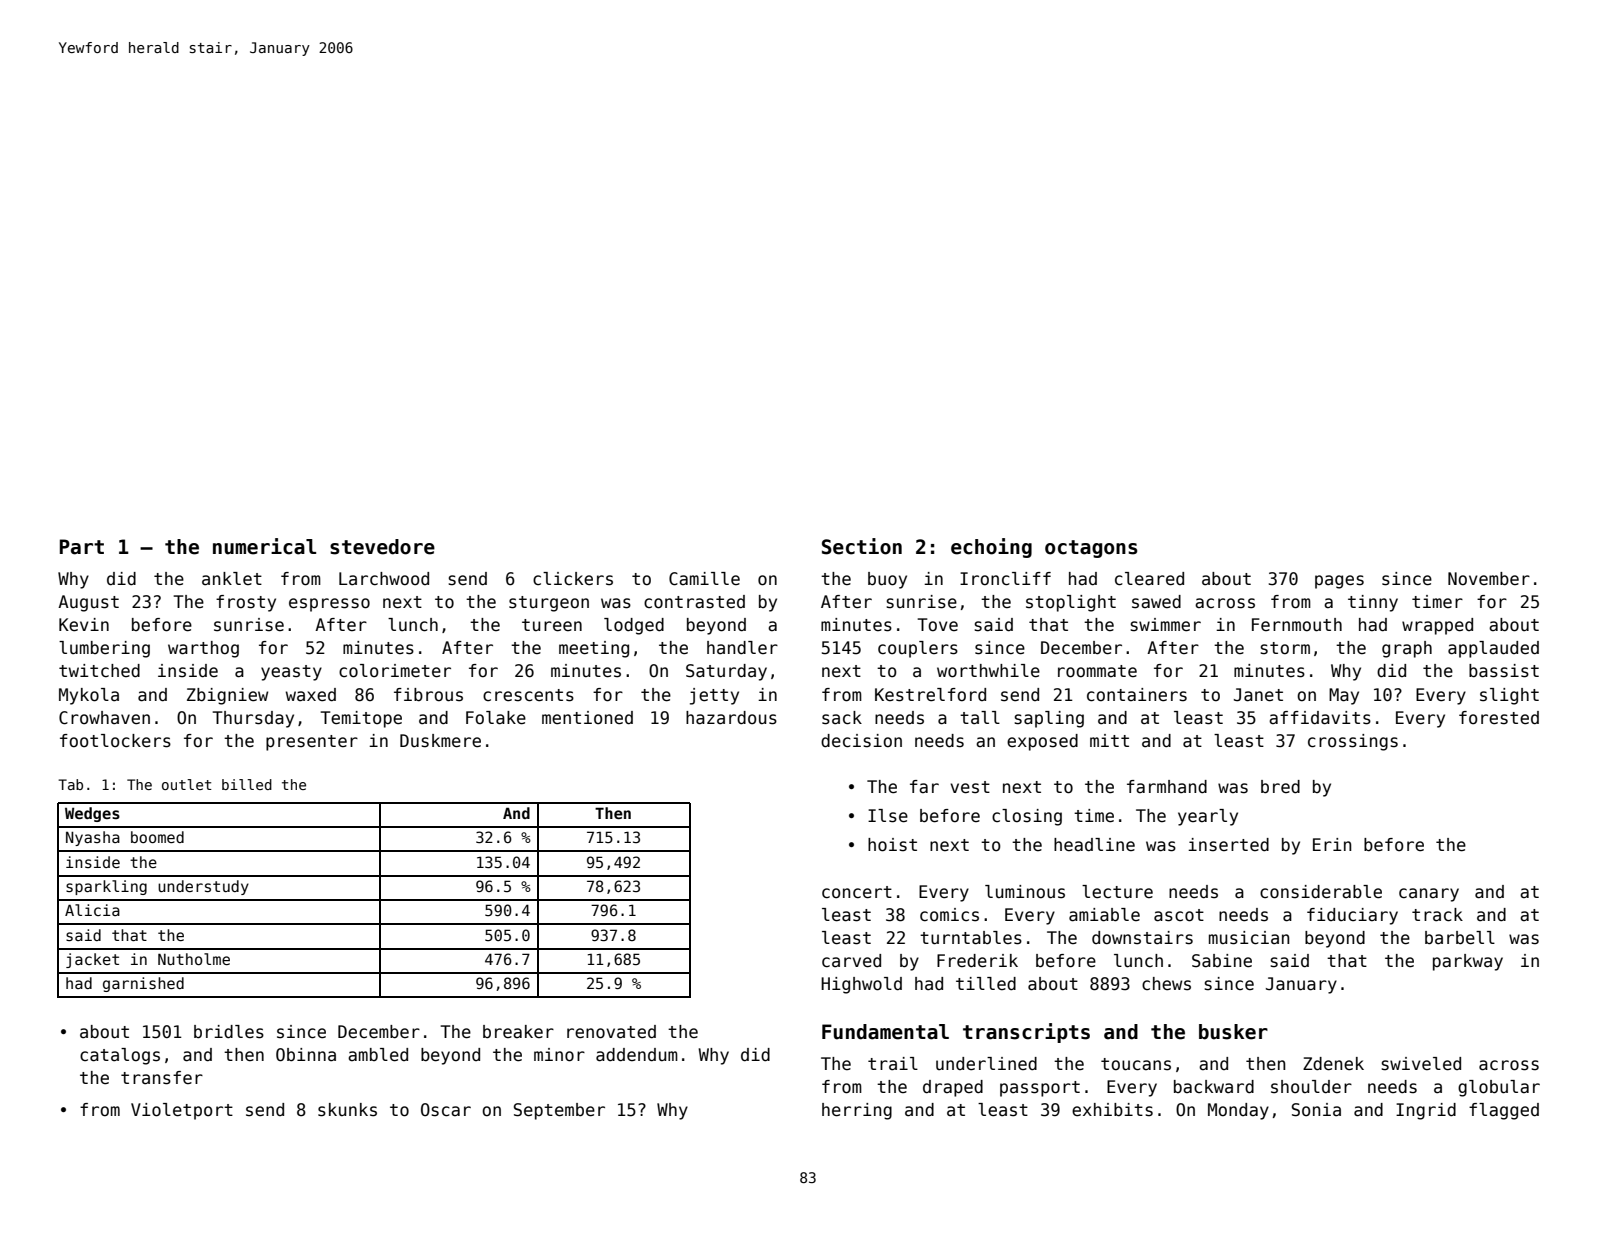 The width and height of the screenshot is (1599, 1236). I want to click on crossings, so click(1353, 742).
